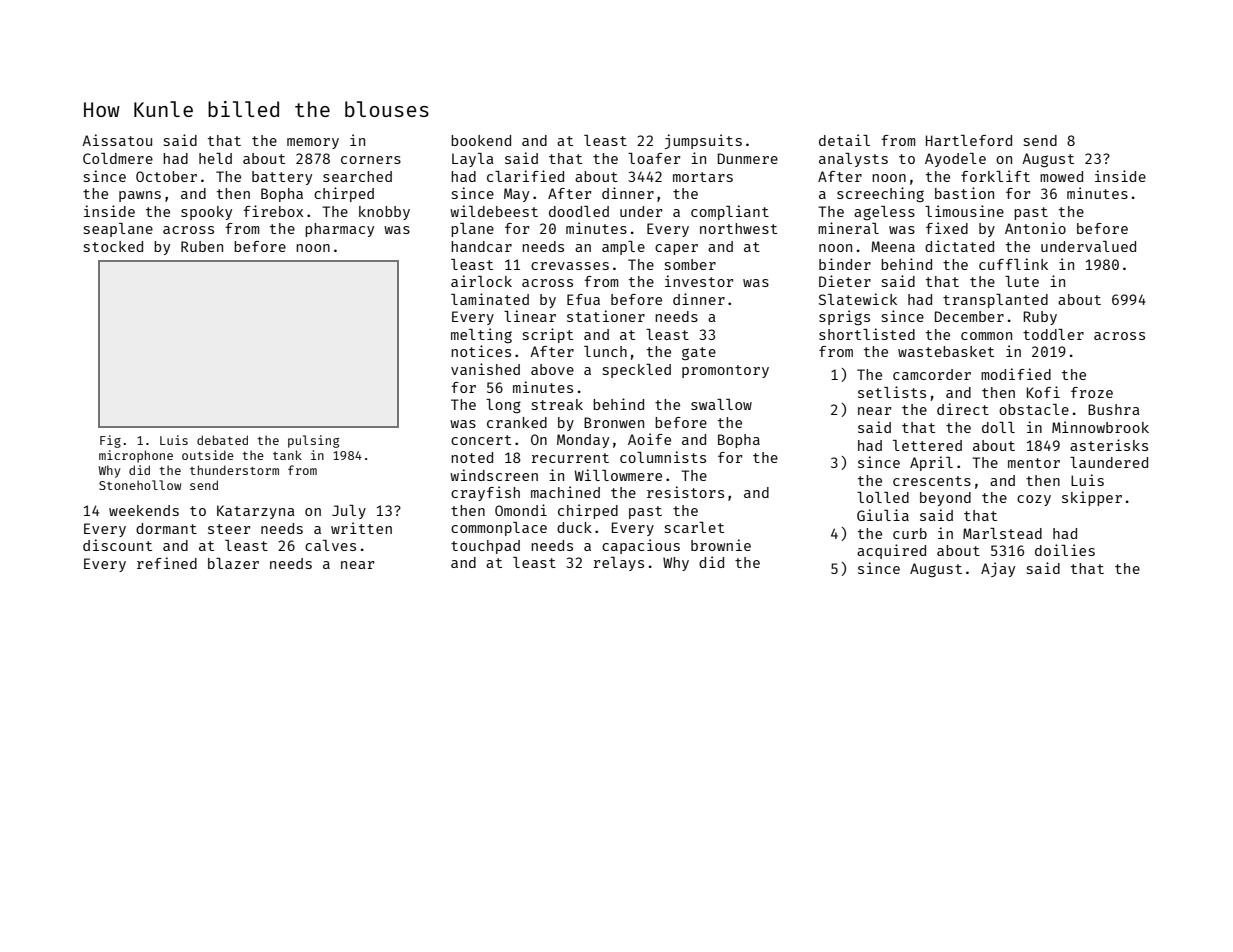 Image resolution: width=1233 pixels, height=952 pixels. Describe the element at coordinates (1092, 392) in the document. I see `froze` at that location.
